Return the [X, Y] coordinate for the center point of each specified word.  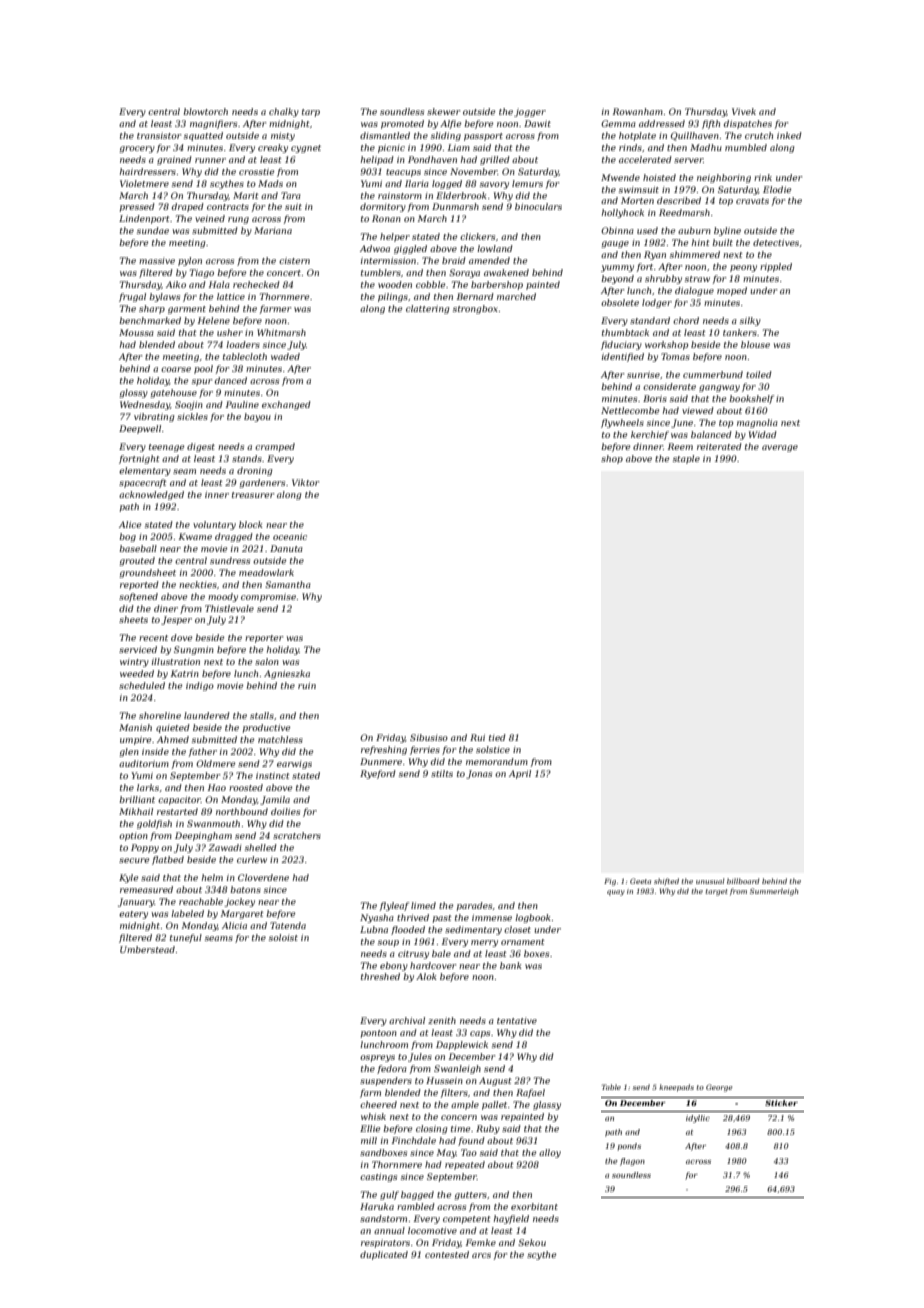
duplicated [384, 1255]
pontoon [379, 1034]
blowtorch [205, 111]
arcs [481, 1255]
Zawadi [224, 847]
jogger [530, 112]
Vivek [744, 111]
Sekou [532, 1242]
